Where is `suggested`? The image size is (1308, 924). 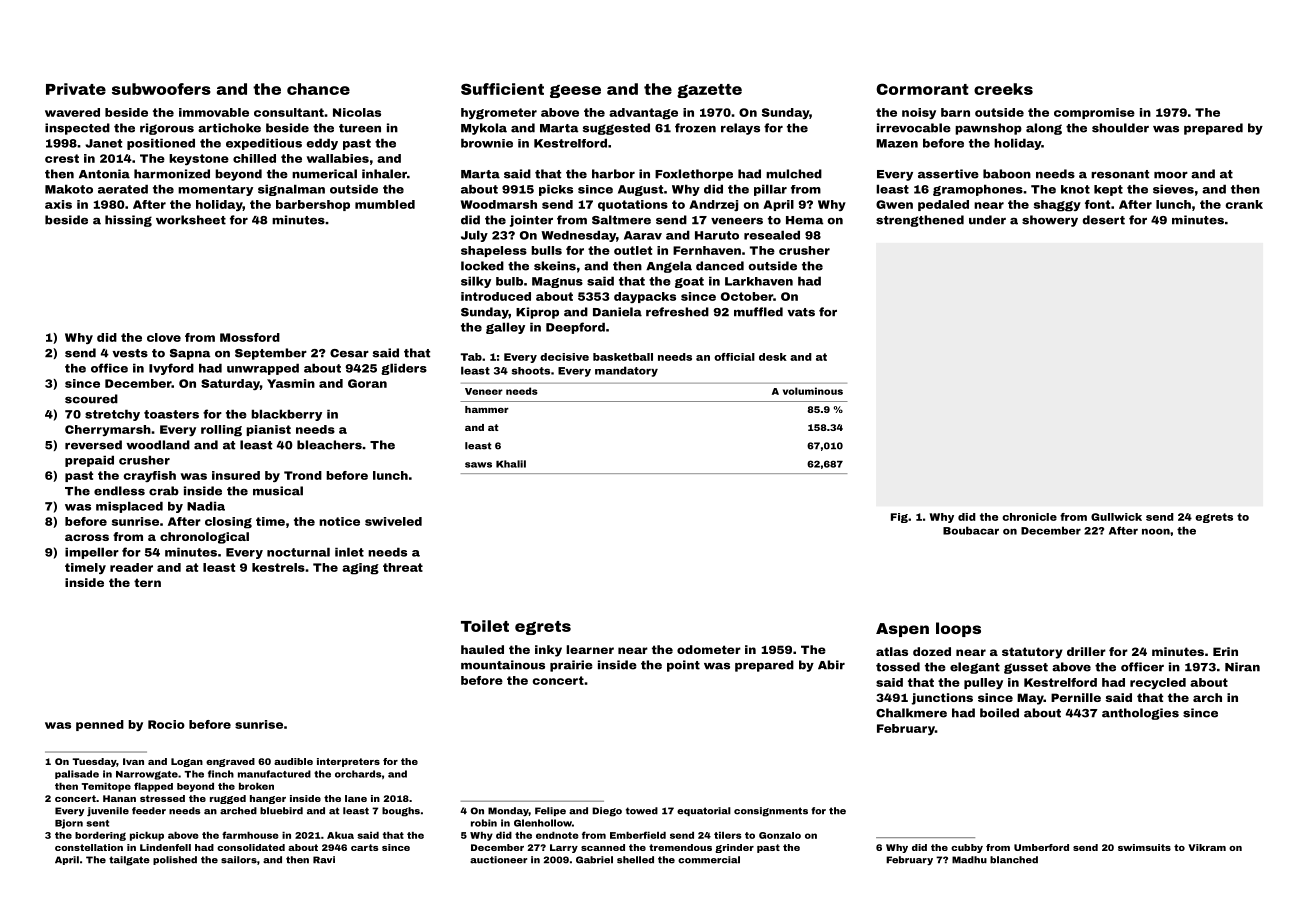
suggested is located at coordinates (616, 129).
